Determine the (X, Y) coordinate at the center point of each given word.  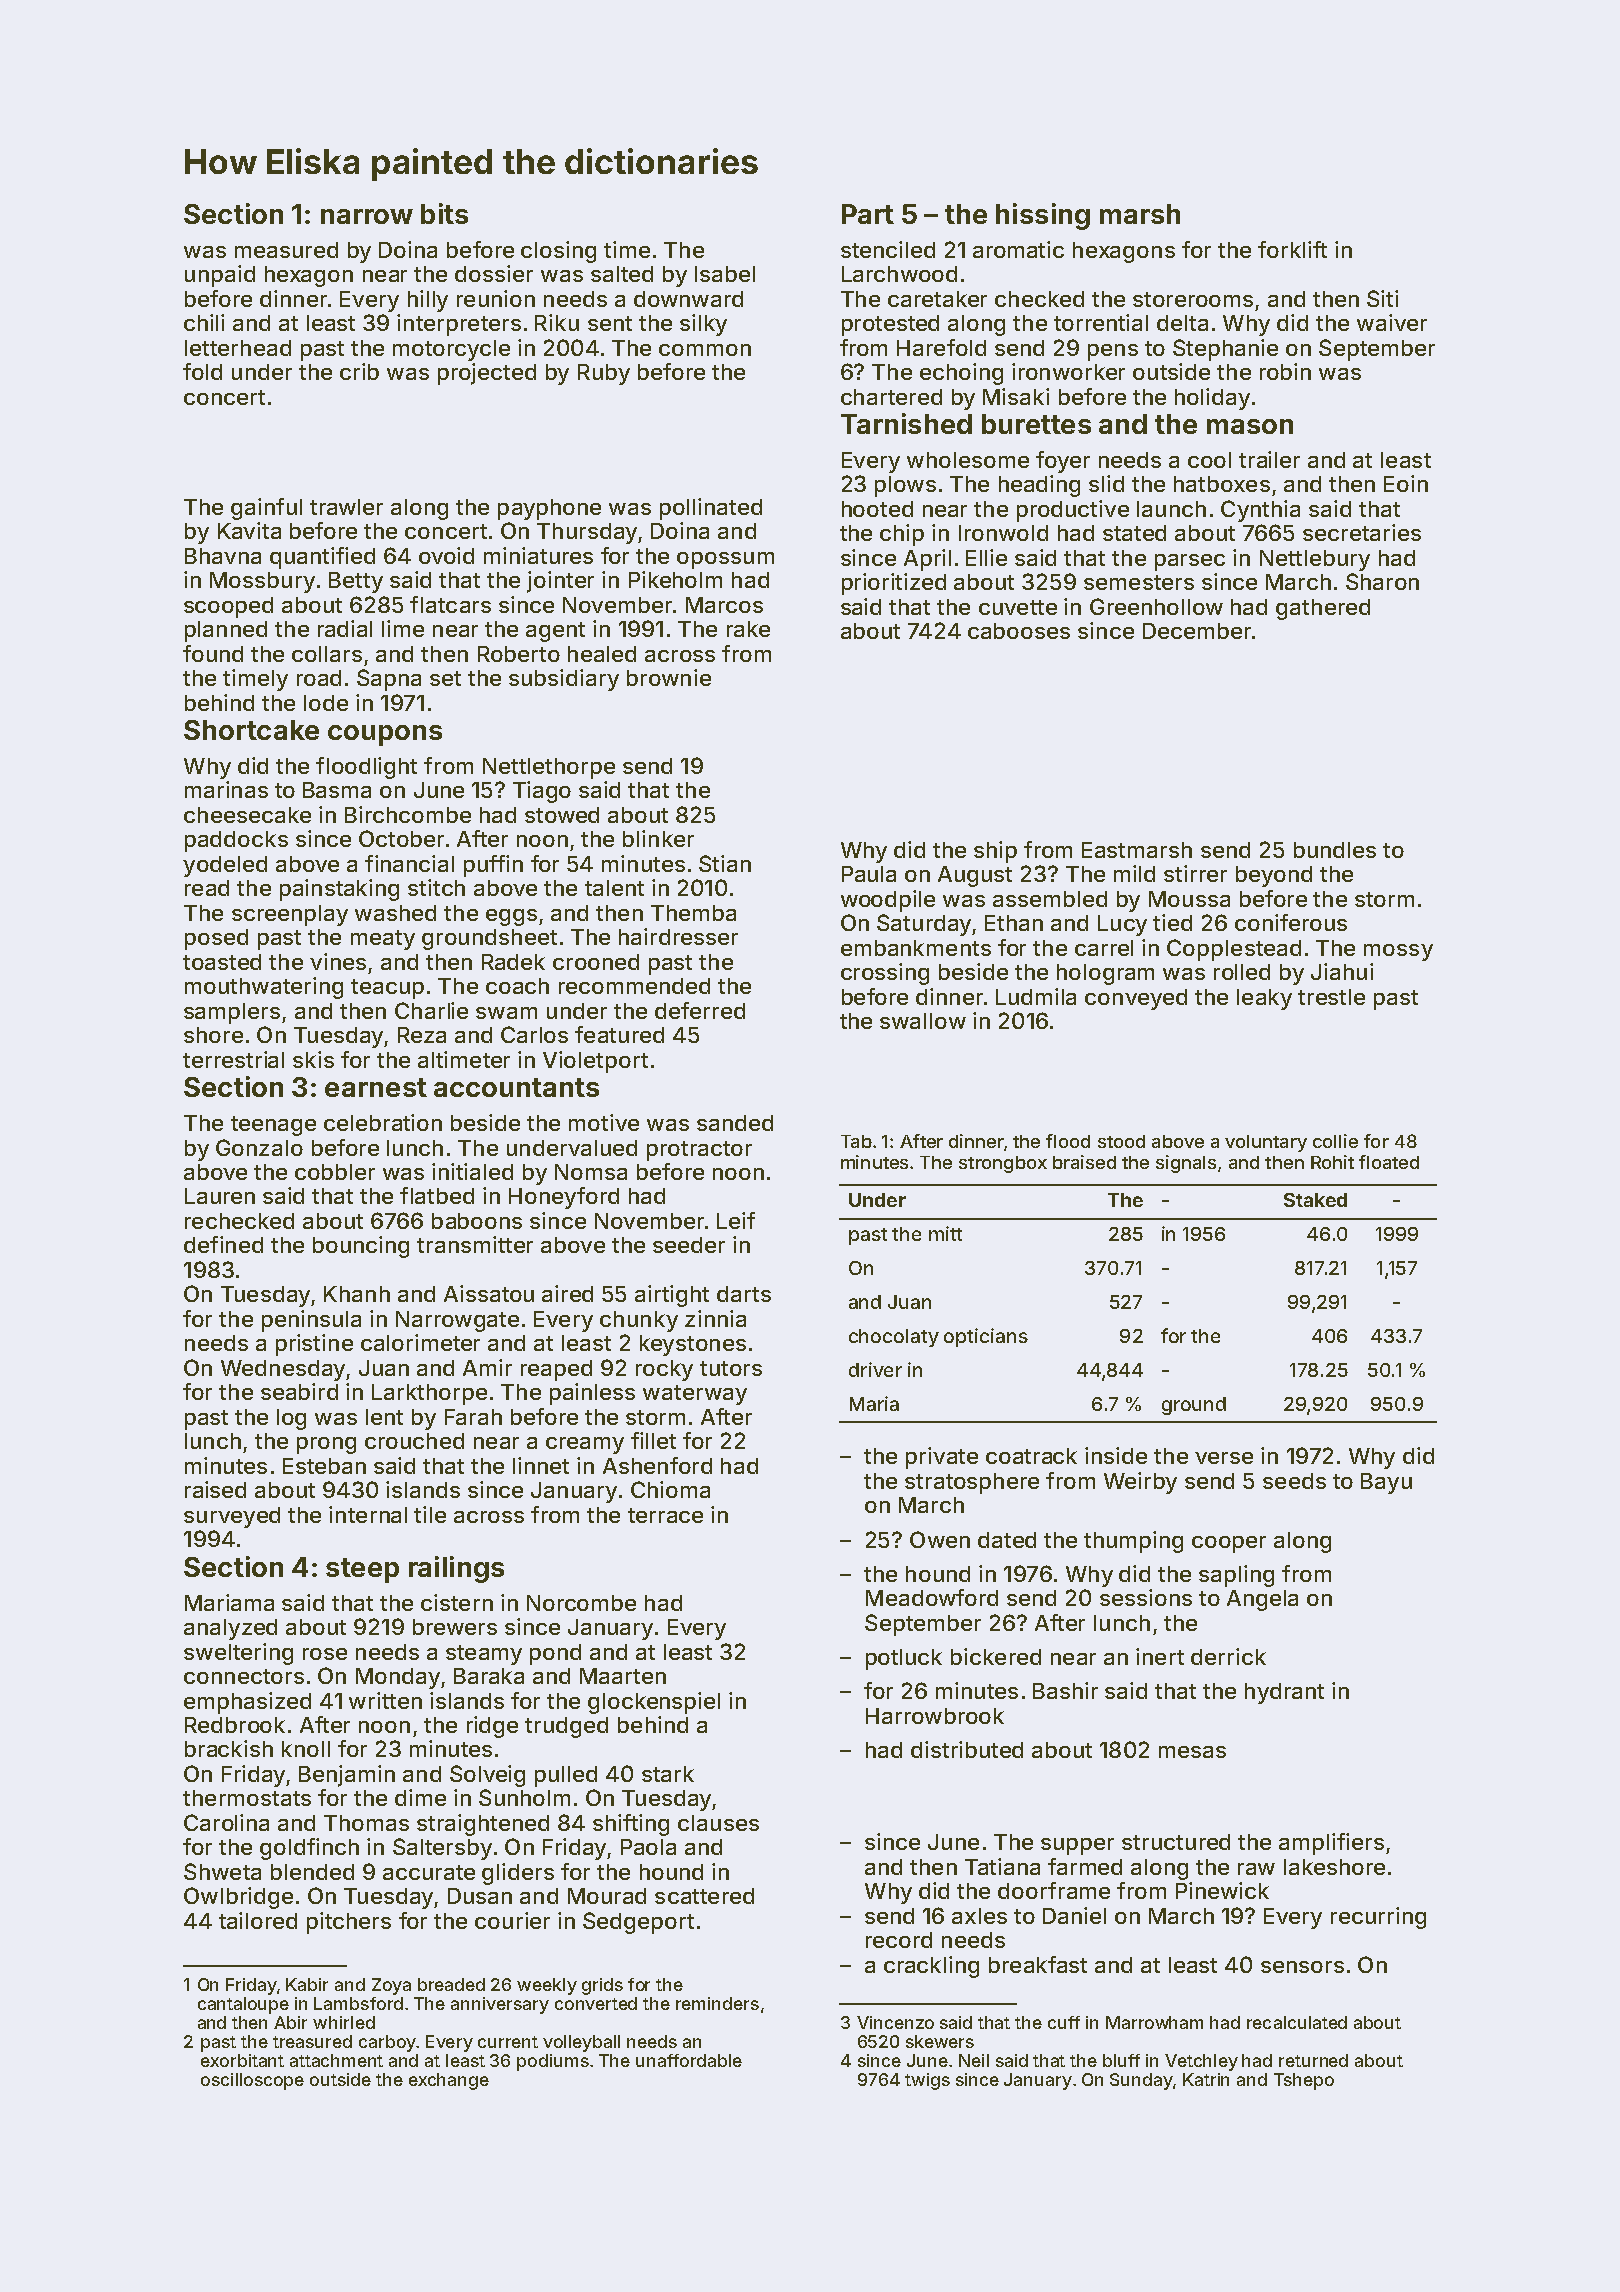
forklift (1292, 249)
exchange (449, 2081)
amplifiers (1331, 1844)
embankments (916, 948)
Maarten (623, 1676)
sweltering (238, 1654)
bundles (1335, 850)
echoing (961, 374)
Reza (422, 1035)
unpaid (220, 276)
